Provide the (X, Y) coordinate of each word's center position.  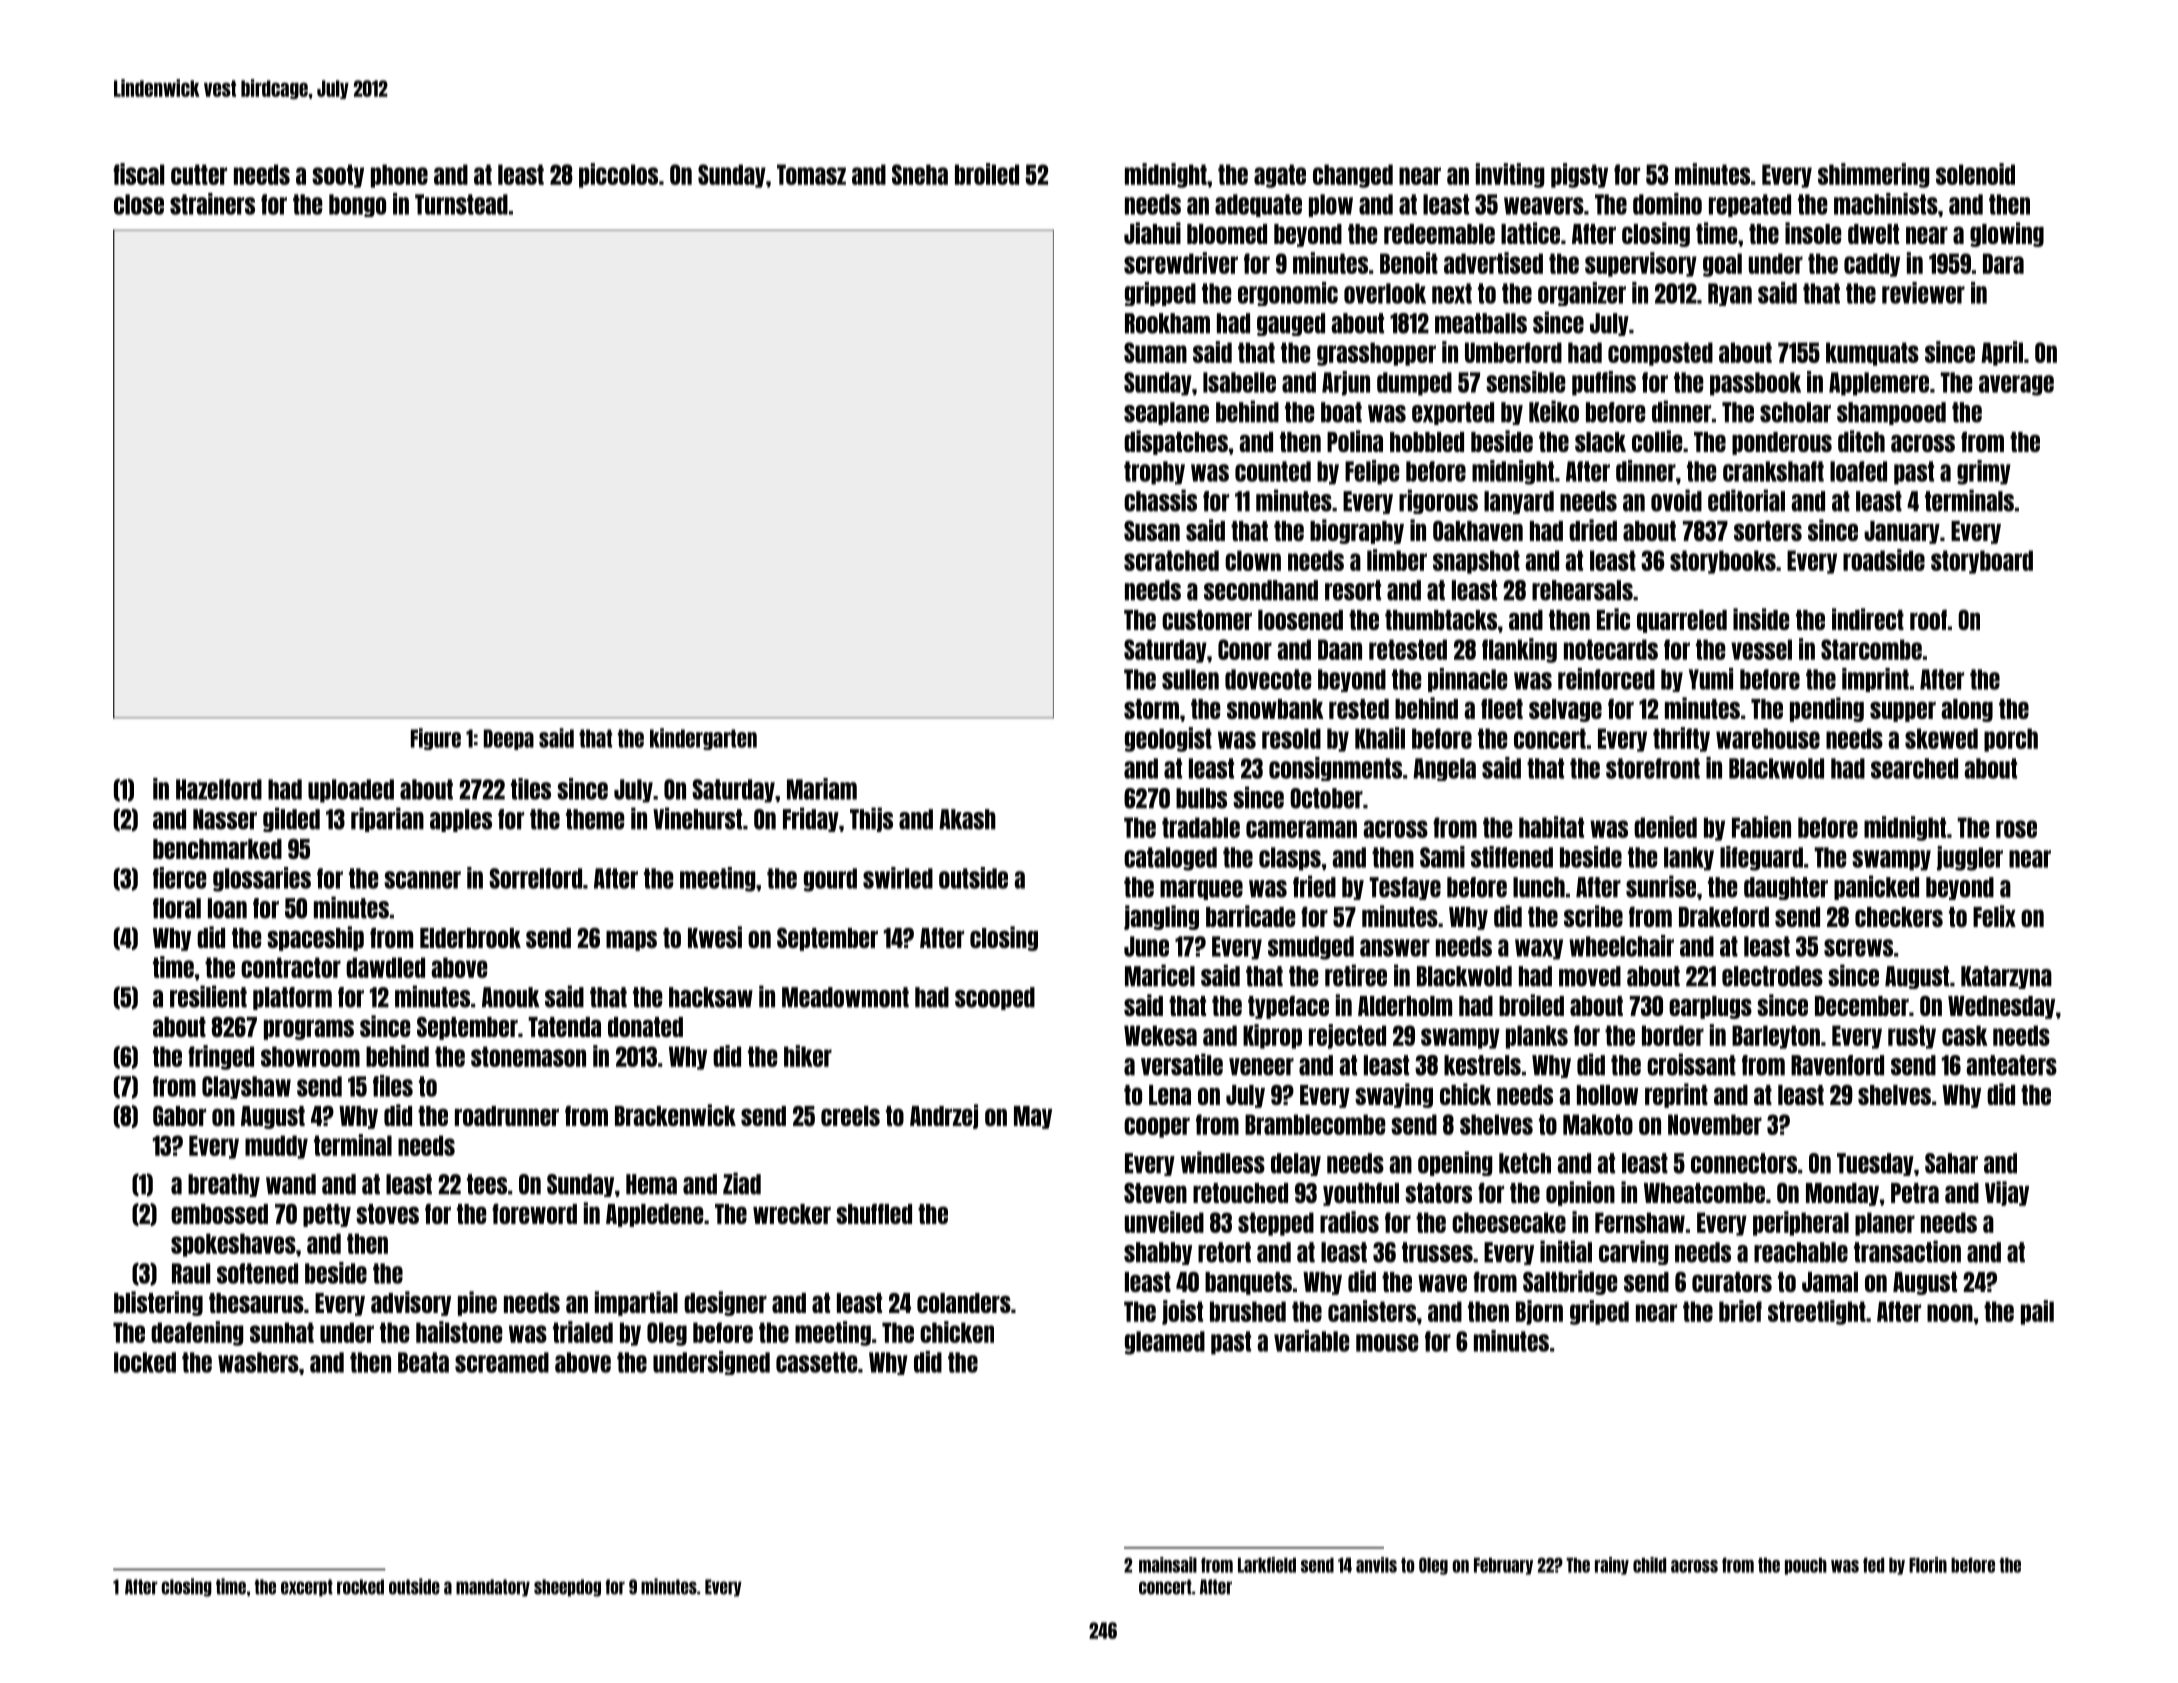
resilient (208, 996)
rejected (1347, 1036)
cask (1965, 1035)
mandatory (493, 1588)
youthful (1361, 1194)
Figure (436, 739)
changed (1353, 176)
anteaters (2011, 1065)
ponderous (1782, 443)
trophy (1154, 473)
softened (257, 1273)
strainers (212, 204)
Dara (2003, 263)
